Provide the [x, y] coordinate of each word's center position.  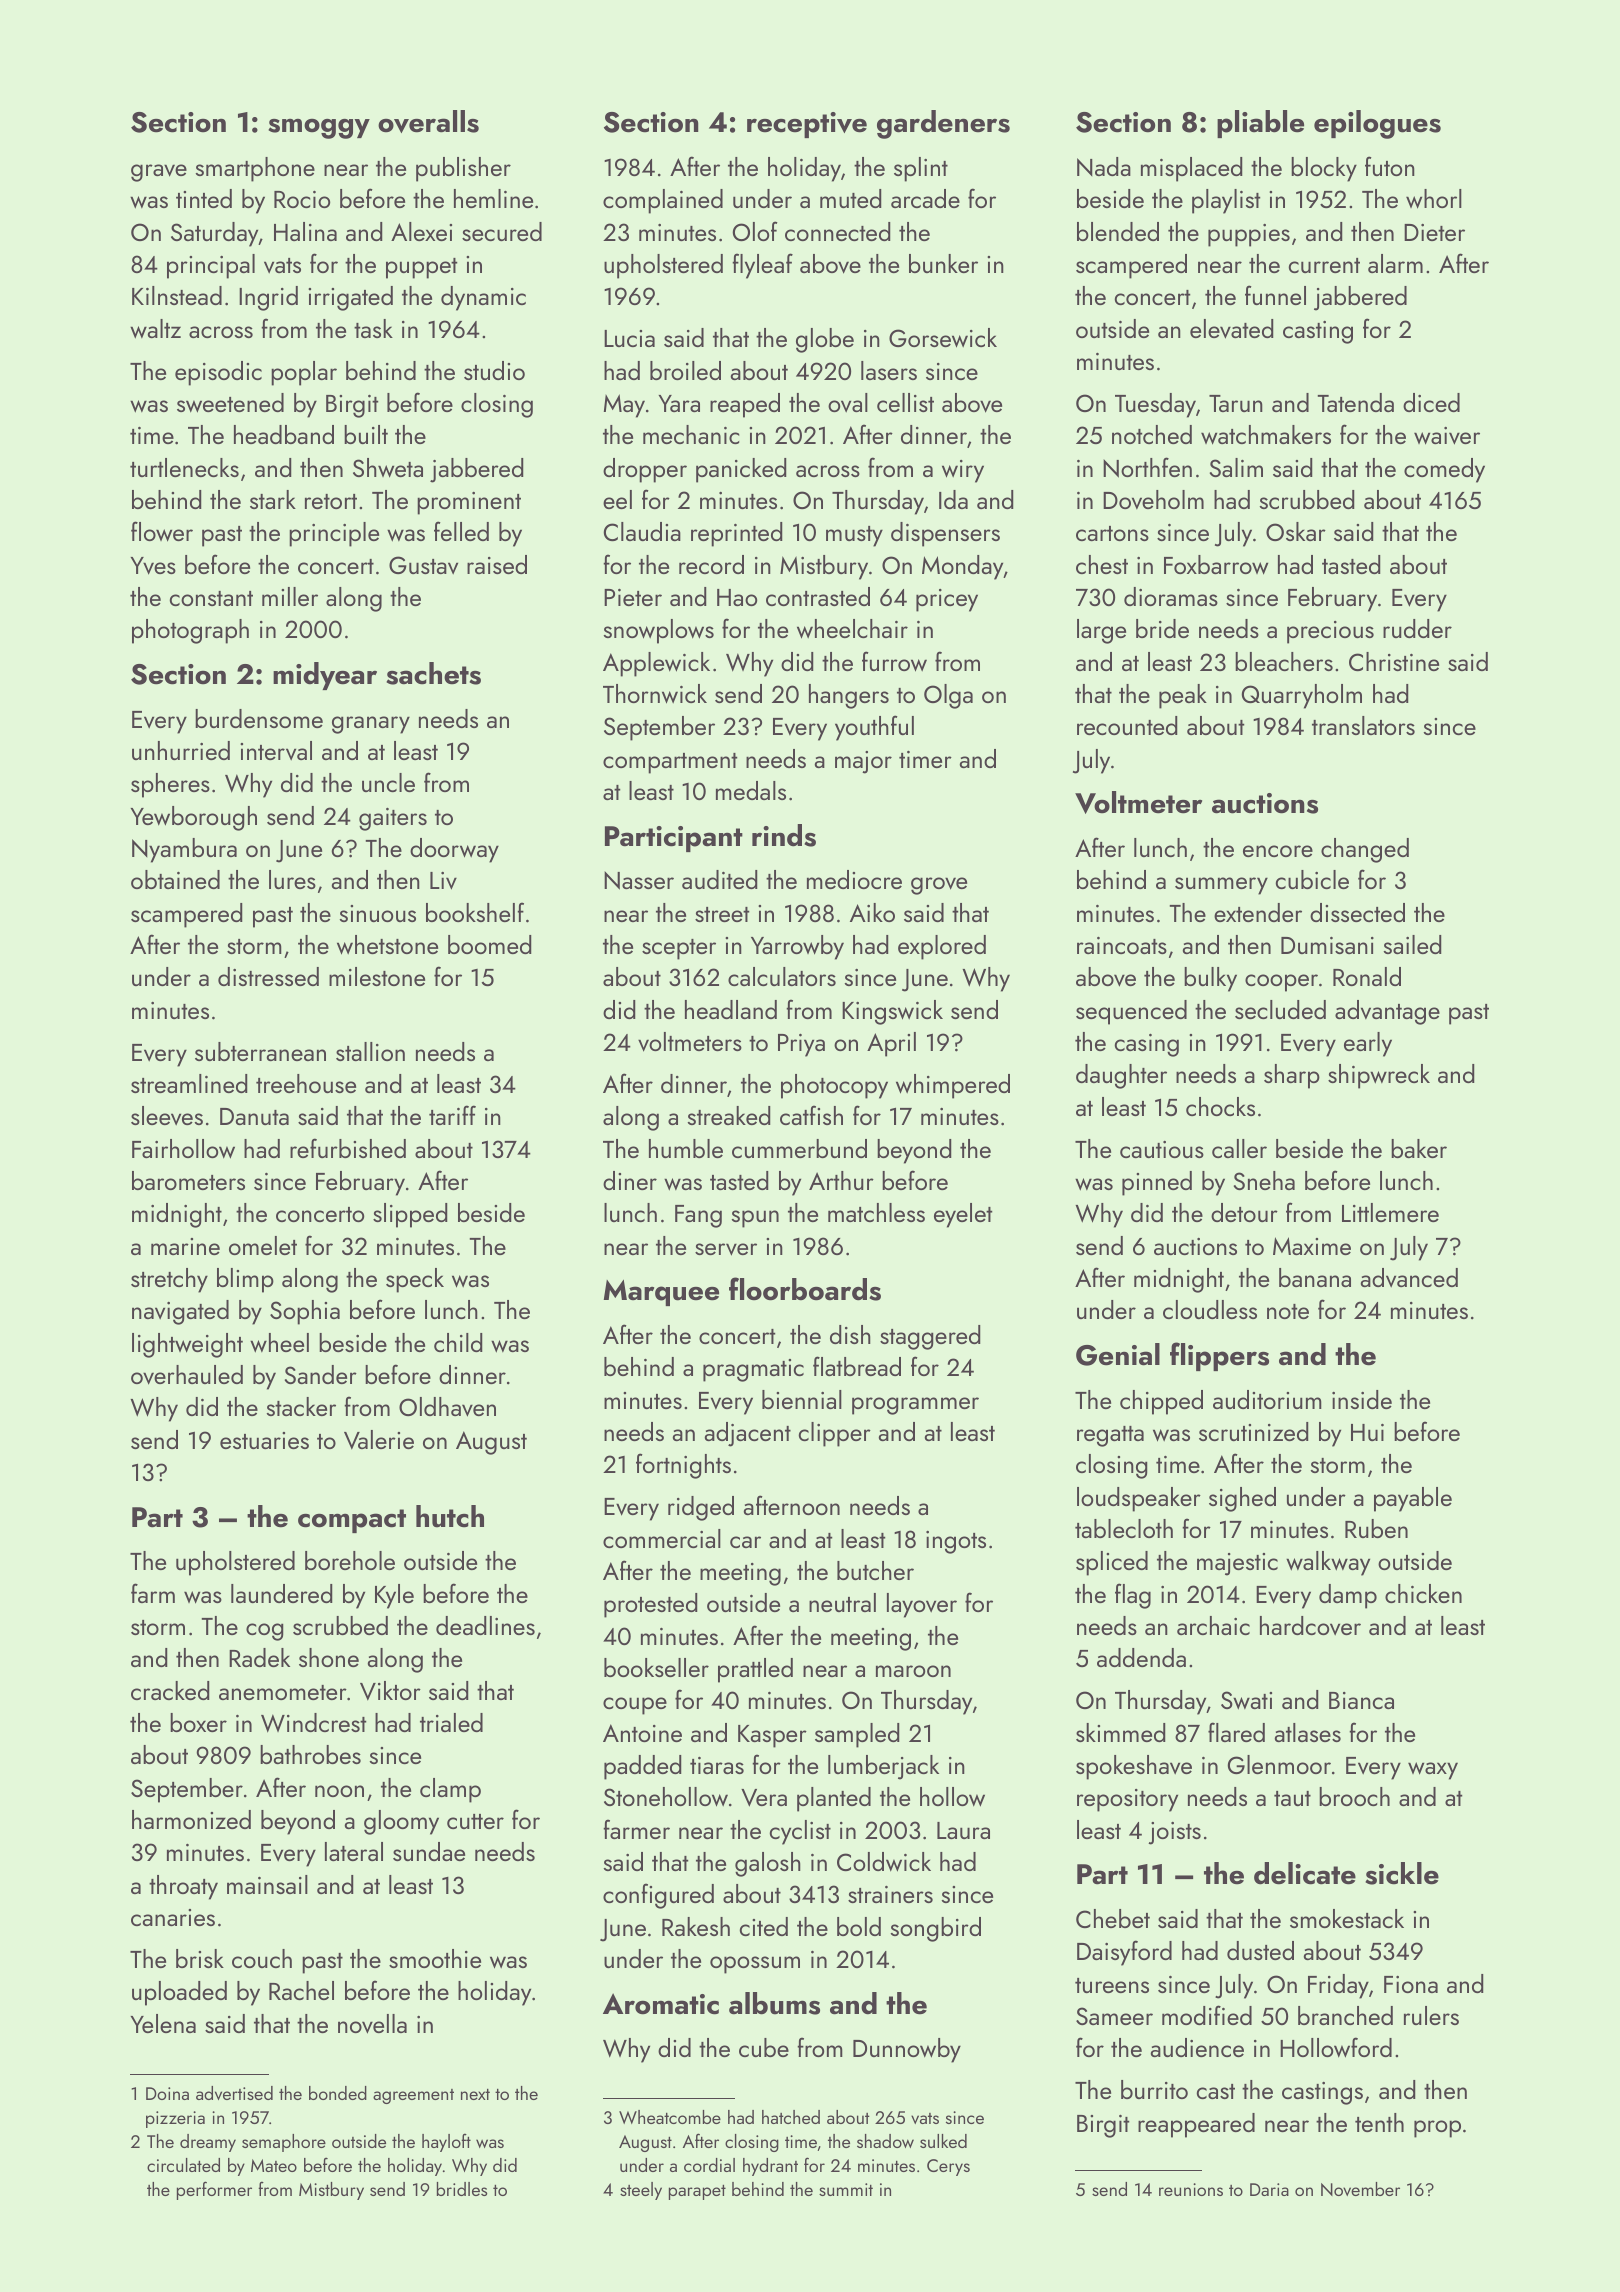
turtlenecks [184, 467]
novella [372, 2024]
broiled [685, 370]
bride [1162, 628]
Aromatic [661, 2004]
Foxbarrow [1216, 565]
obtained [175, 879]
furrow [894, 661]
